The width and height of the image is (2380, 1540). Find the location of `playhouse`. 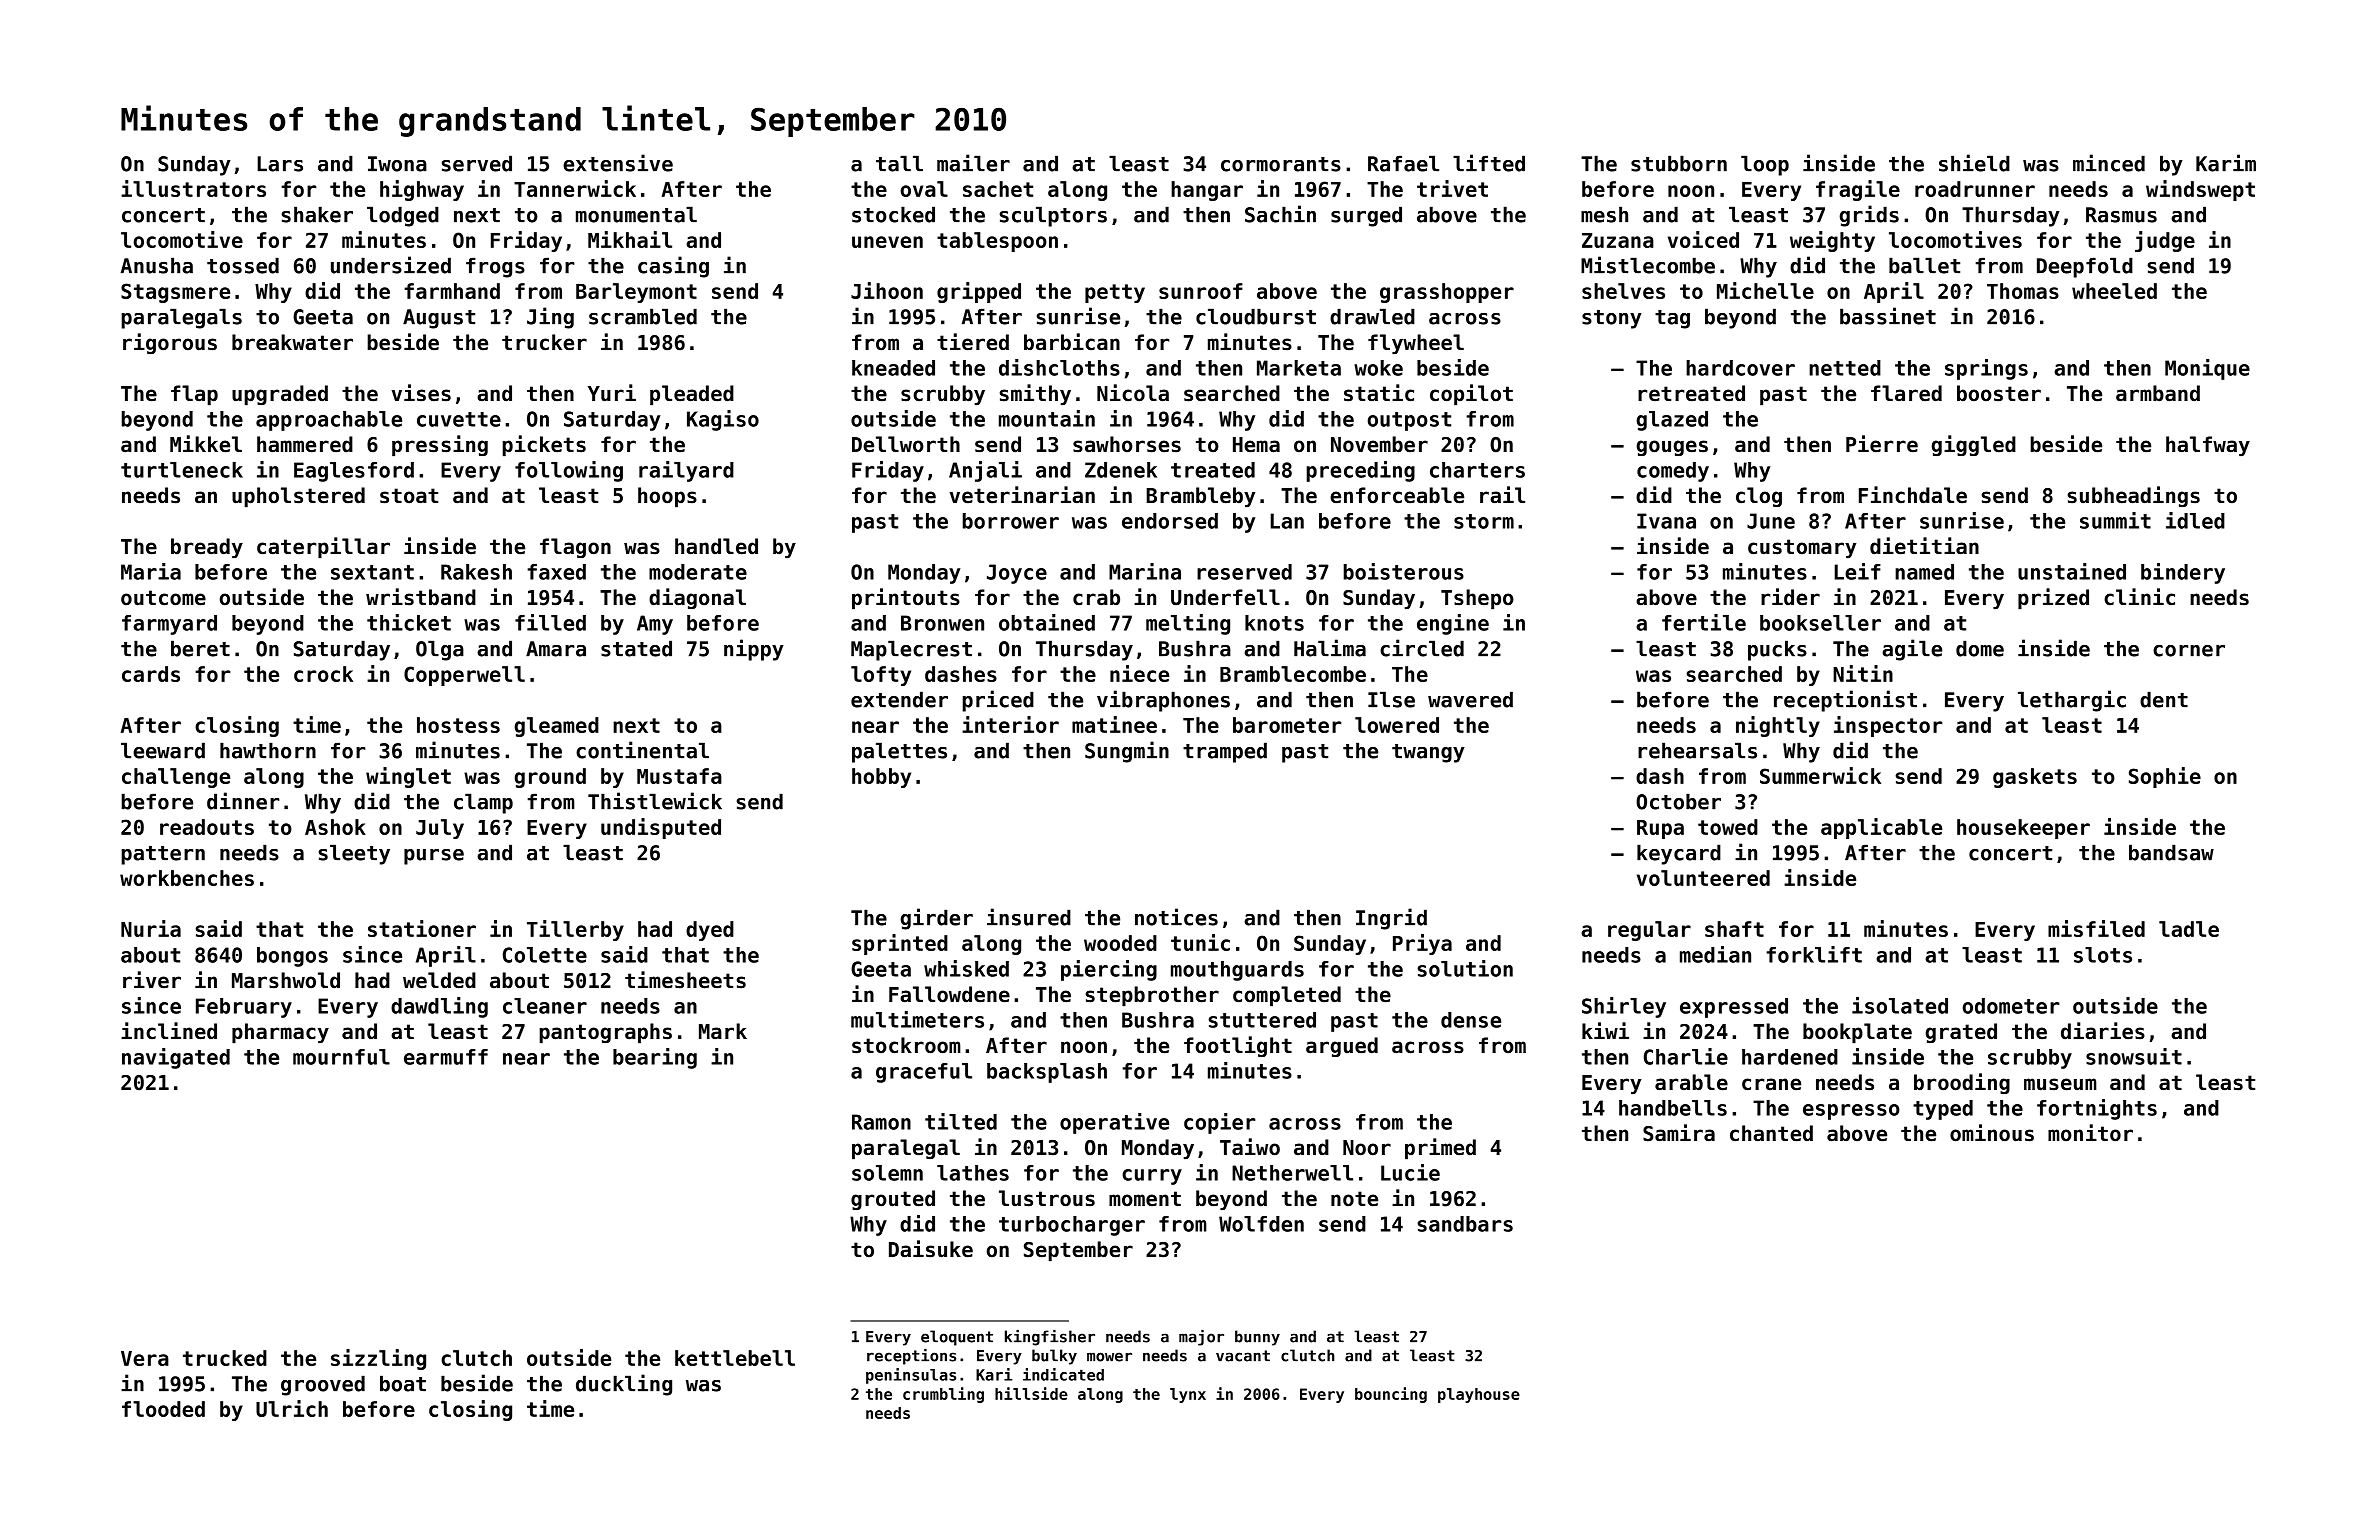

playhouse is located at coordinates (1479, 1395).
